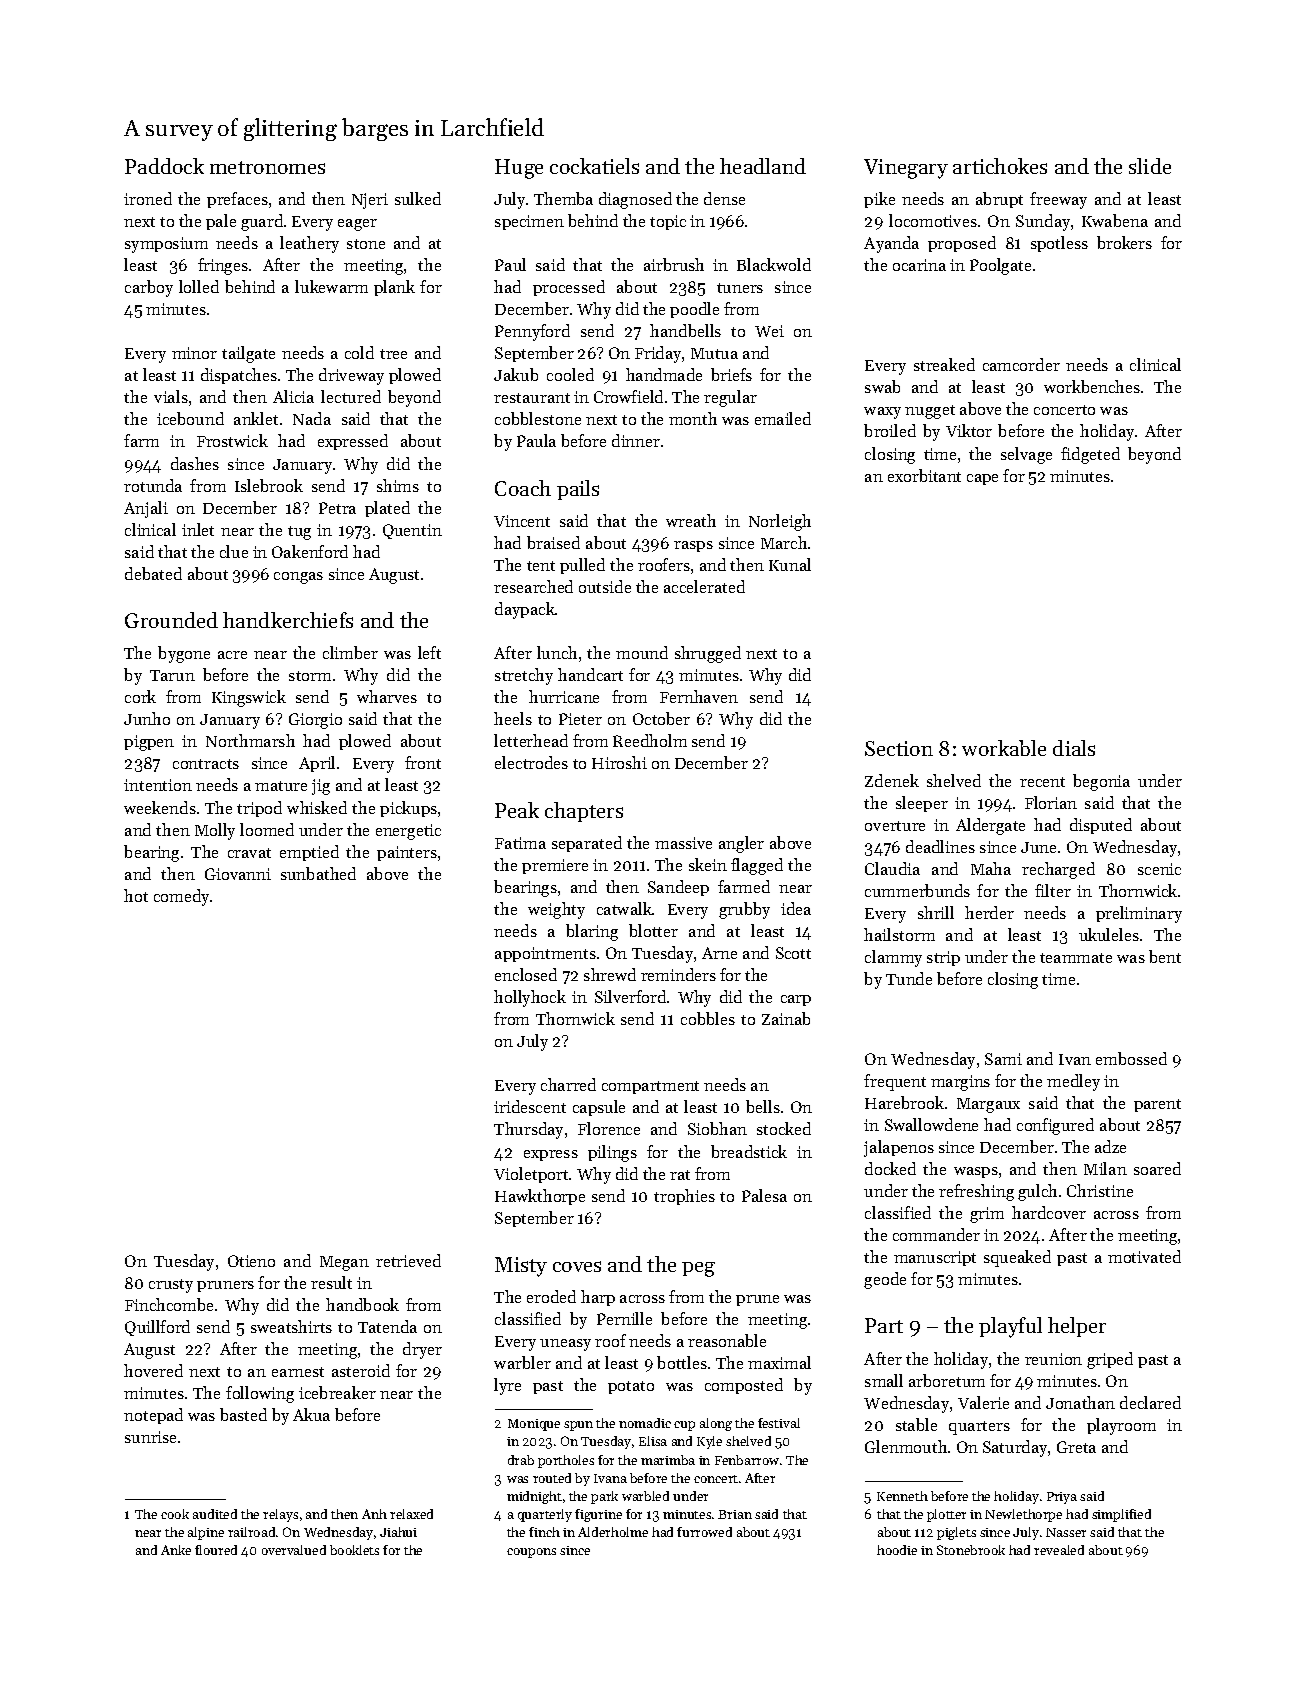  What do you see at coordinates (556, 910) in the document?
I see `weighty` at bounding box center [556, 910].
